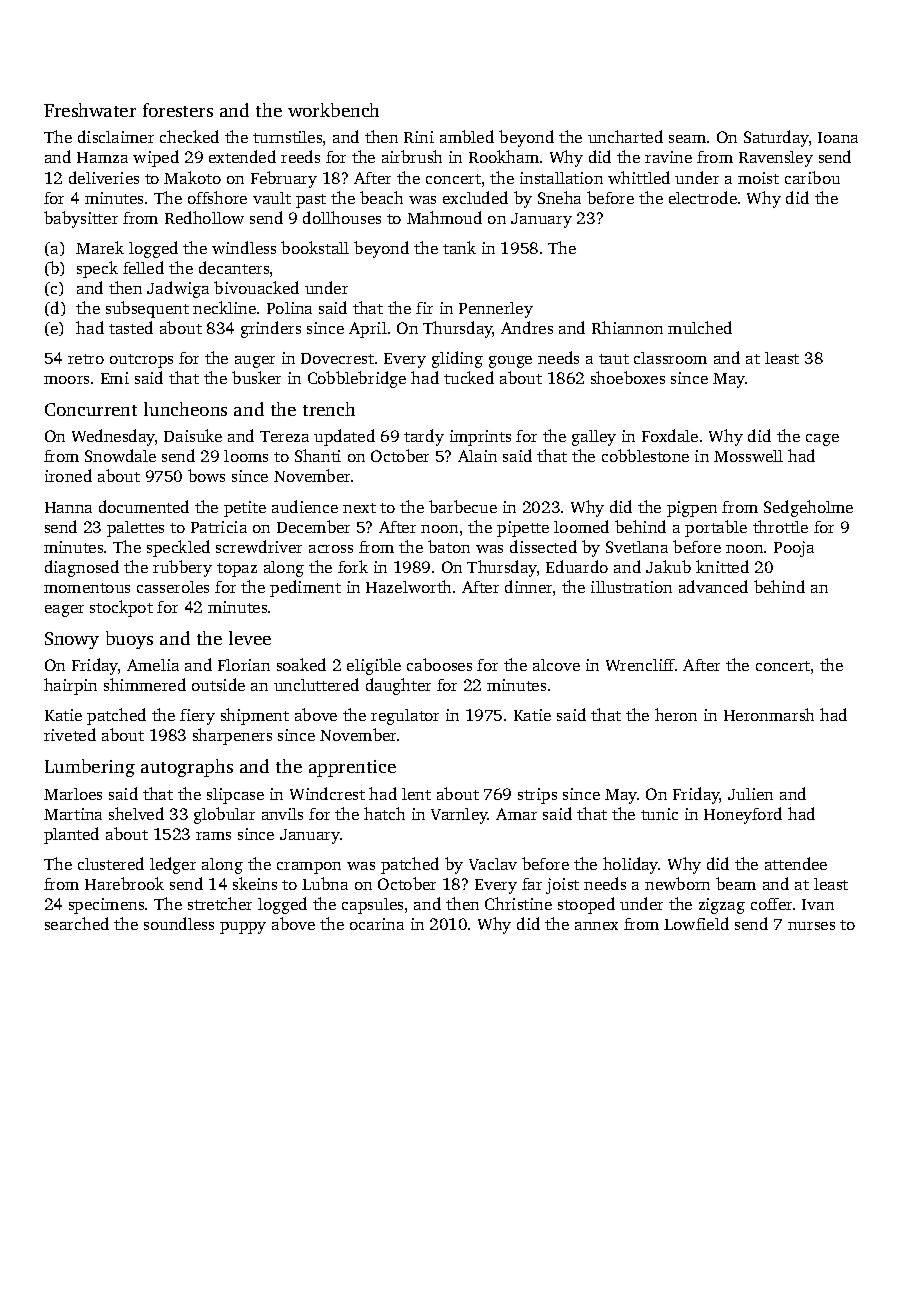  I want to click on skeins, so click(255, 883).
